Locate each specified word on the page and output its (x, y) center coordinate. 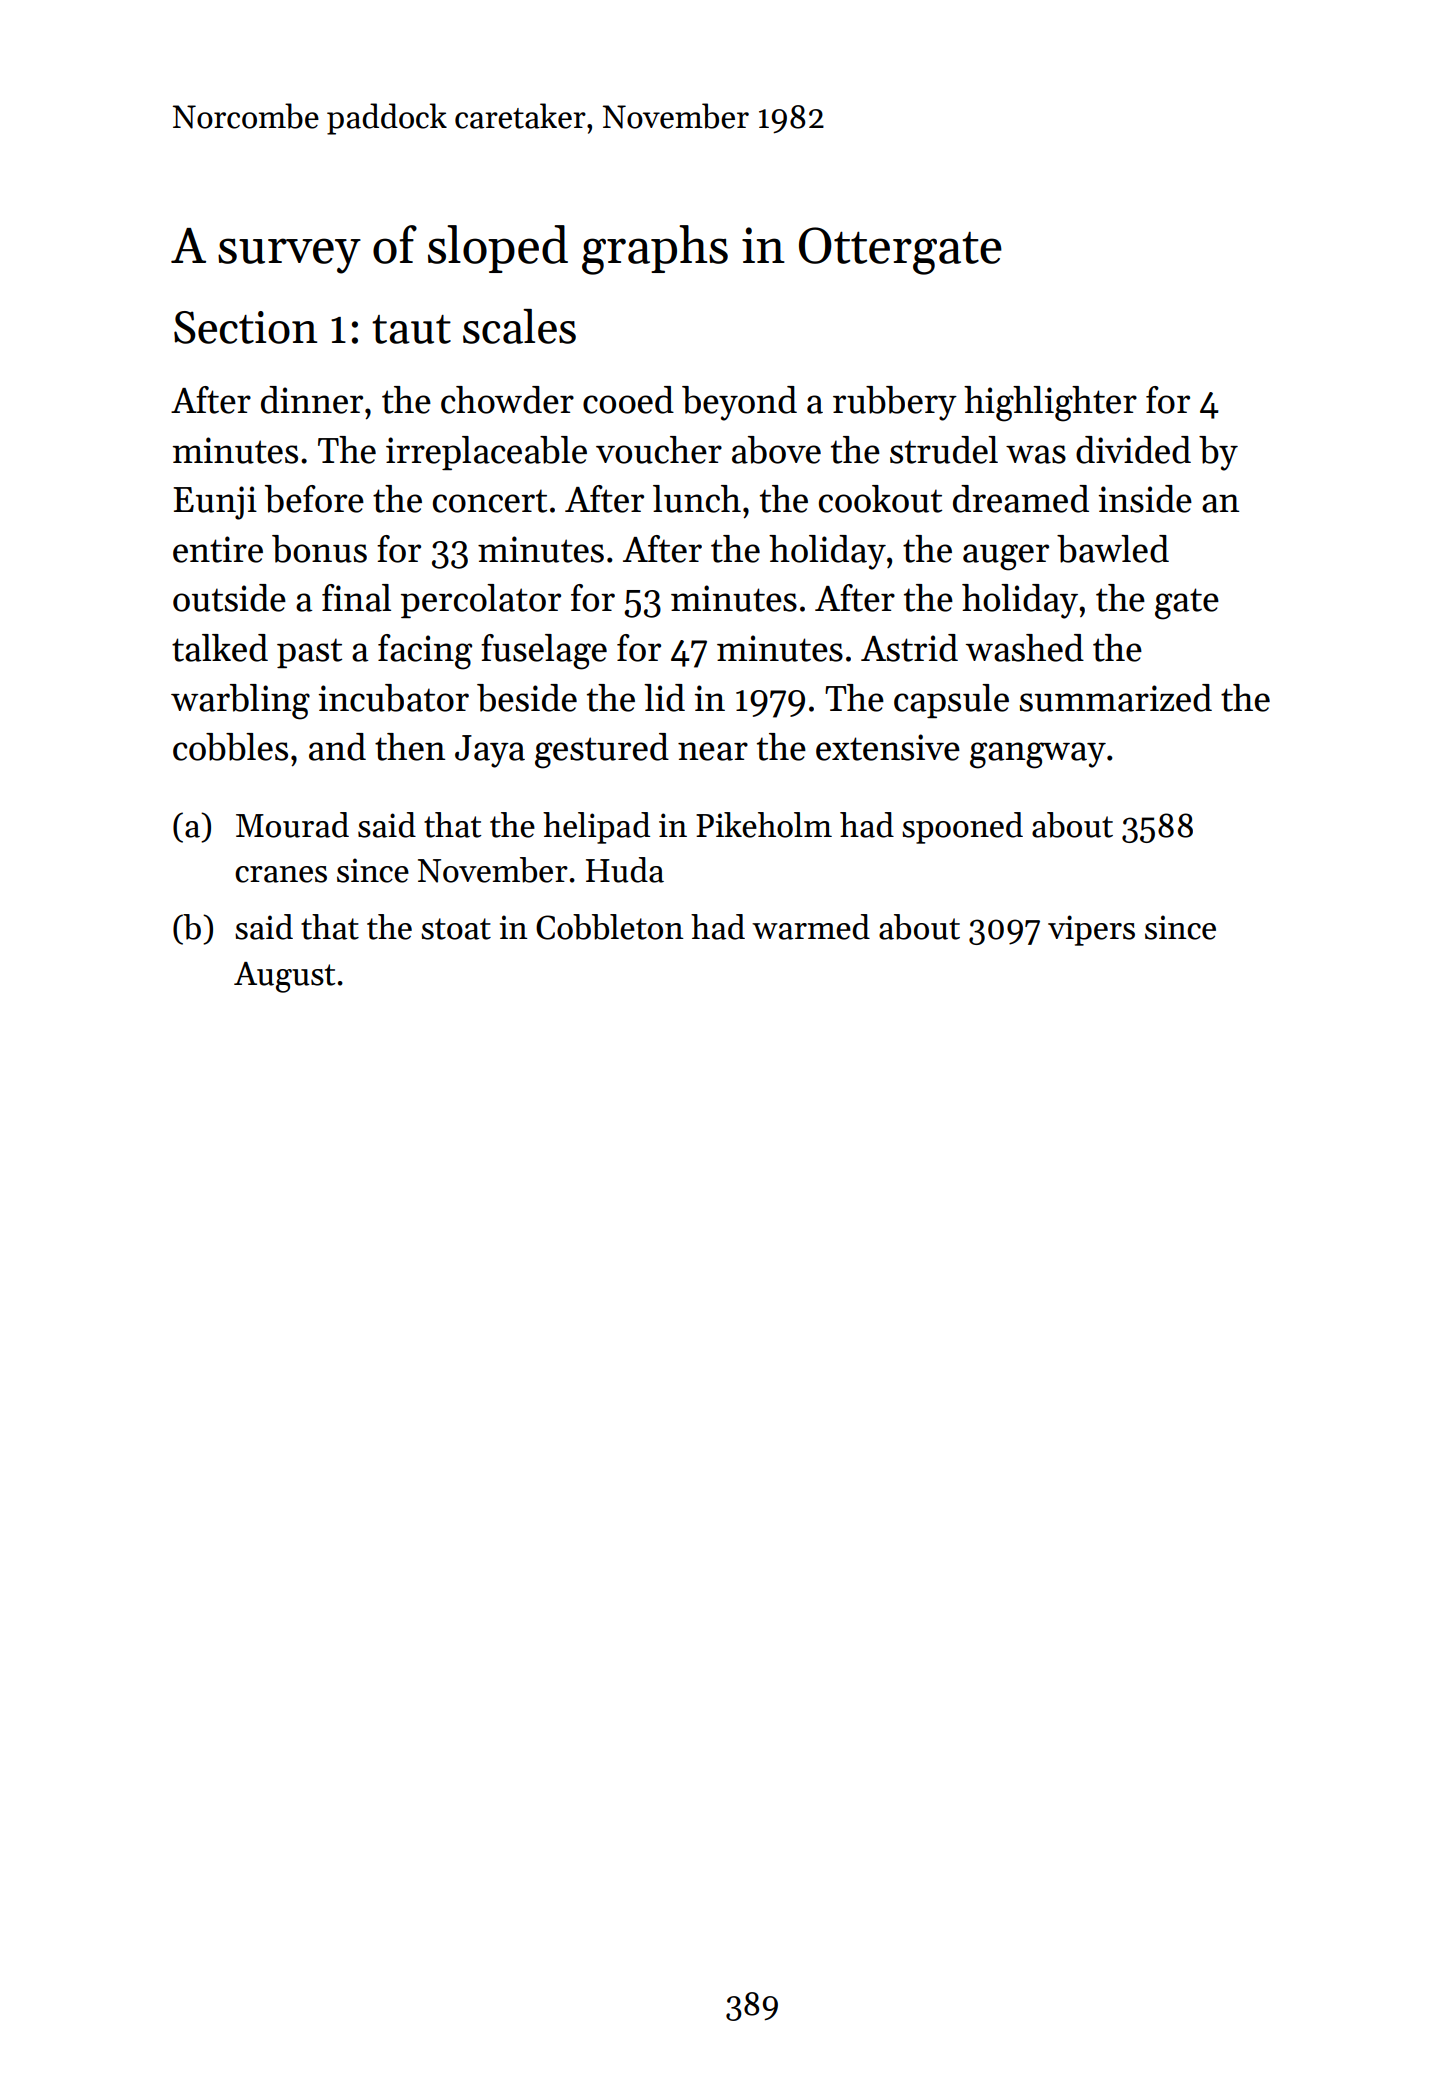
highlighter (1050, 404)
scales (519, 326)
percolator (481, 601)
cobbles (230, 747)
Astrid (909, 648)
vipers (1091, 930)
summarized (1116, 698)
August (284, 977)
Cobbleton (610, 927)
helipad (596, 828)
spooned (962, 828)
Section (245, 327)
